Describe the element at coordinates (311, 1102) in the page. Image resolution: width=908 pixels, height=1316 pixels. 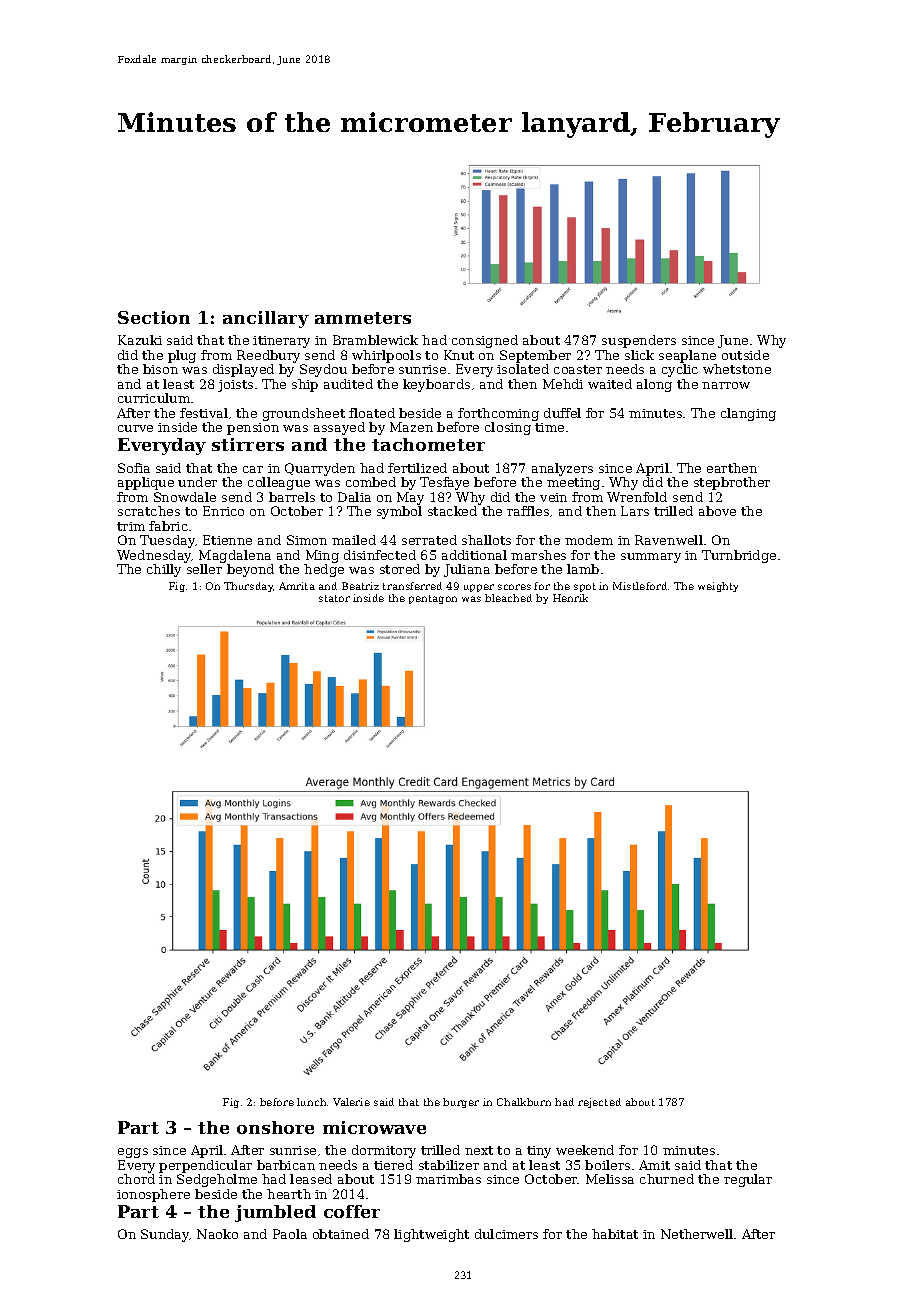
I see `lunch` at that location.
